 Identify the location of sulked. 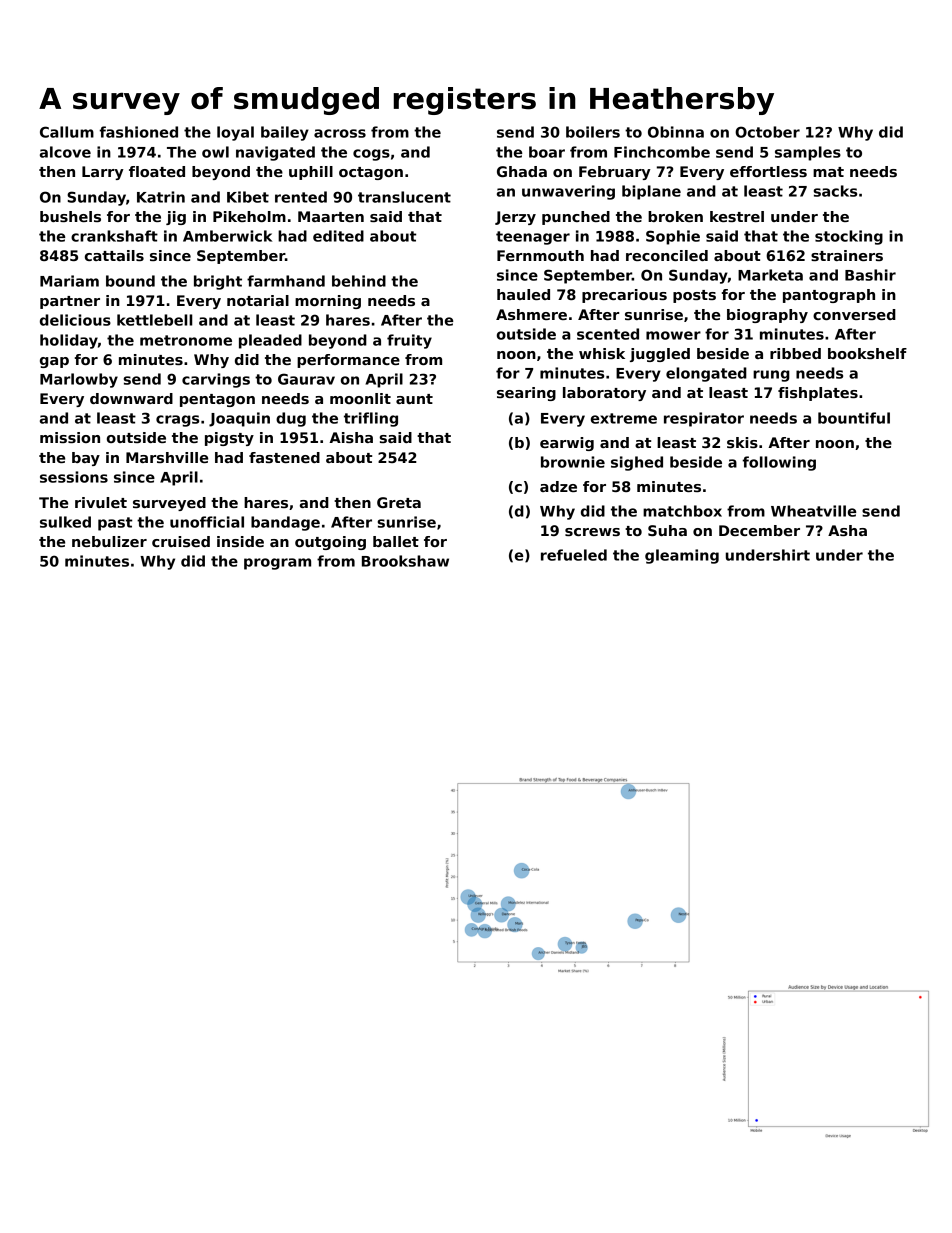
(65, 522).
